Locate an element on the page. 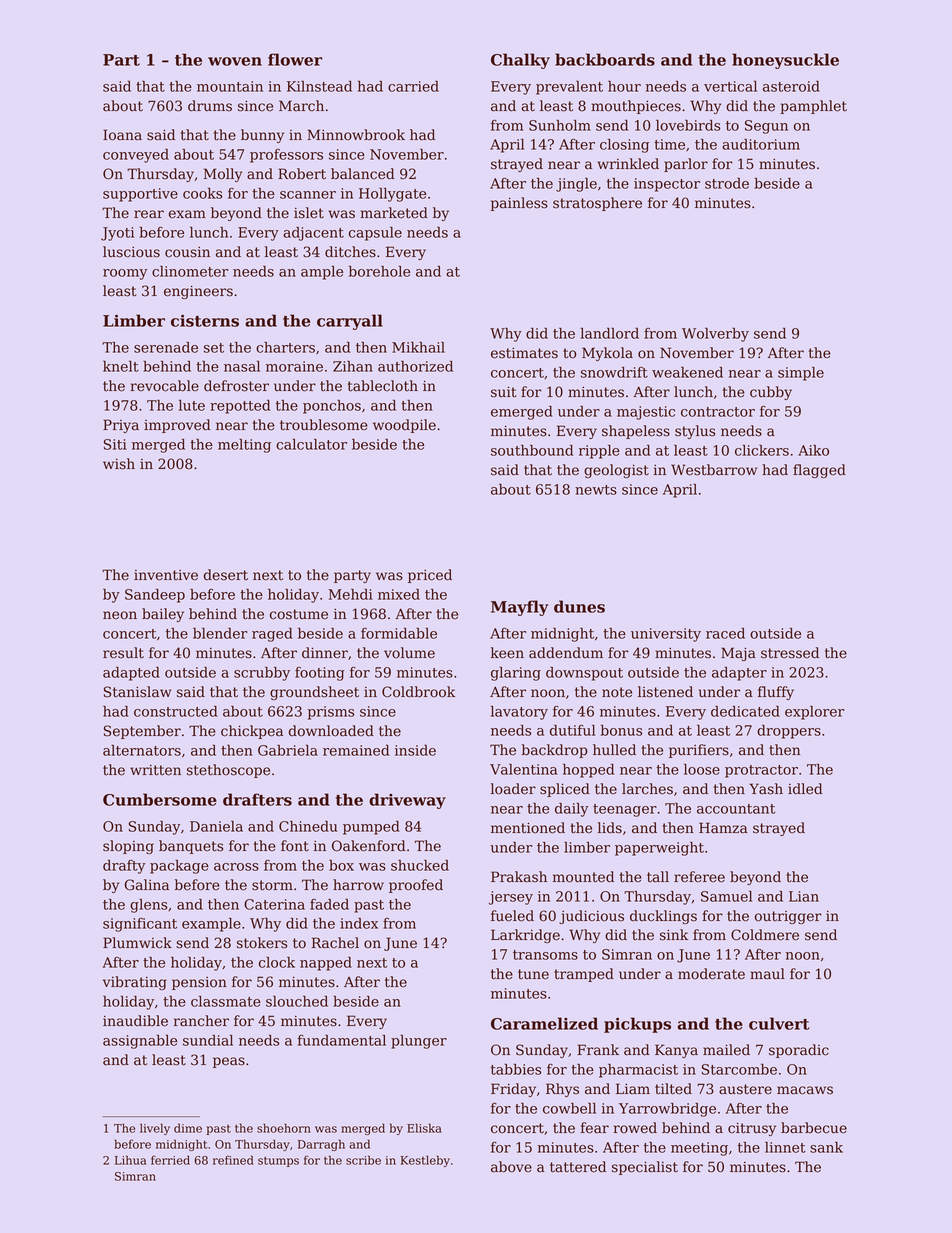 The image size is (952, 1233). plunger is located at coordinates (419, 1041).
